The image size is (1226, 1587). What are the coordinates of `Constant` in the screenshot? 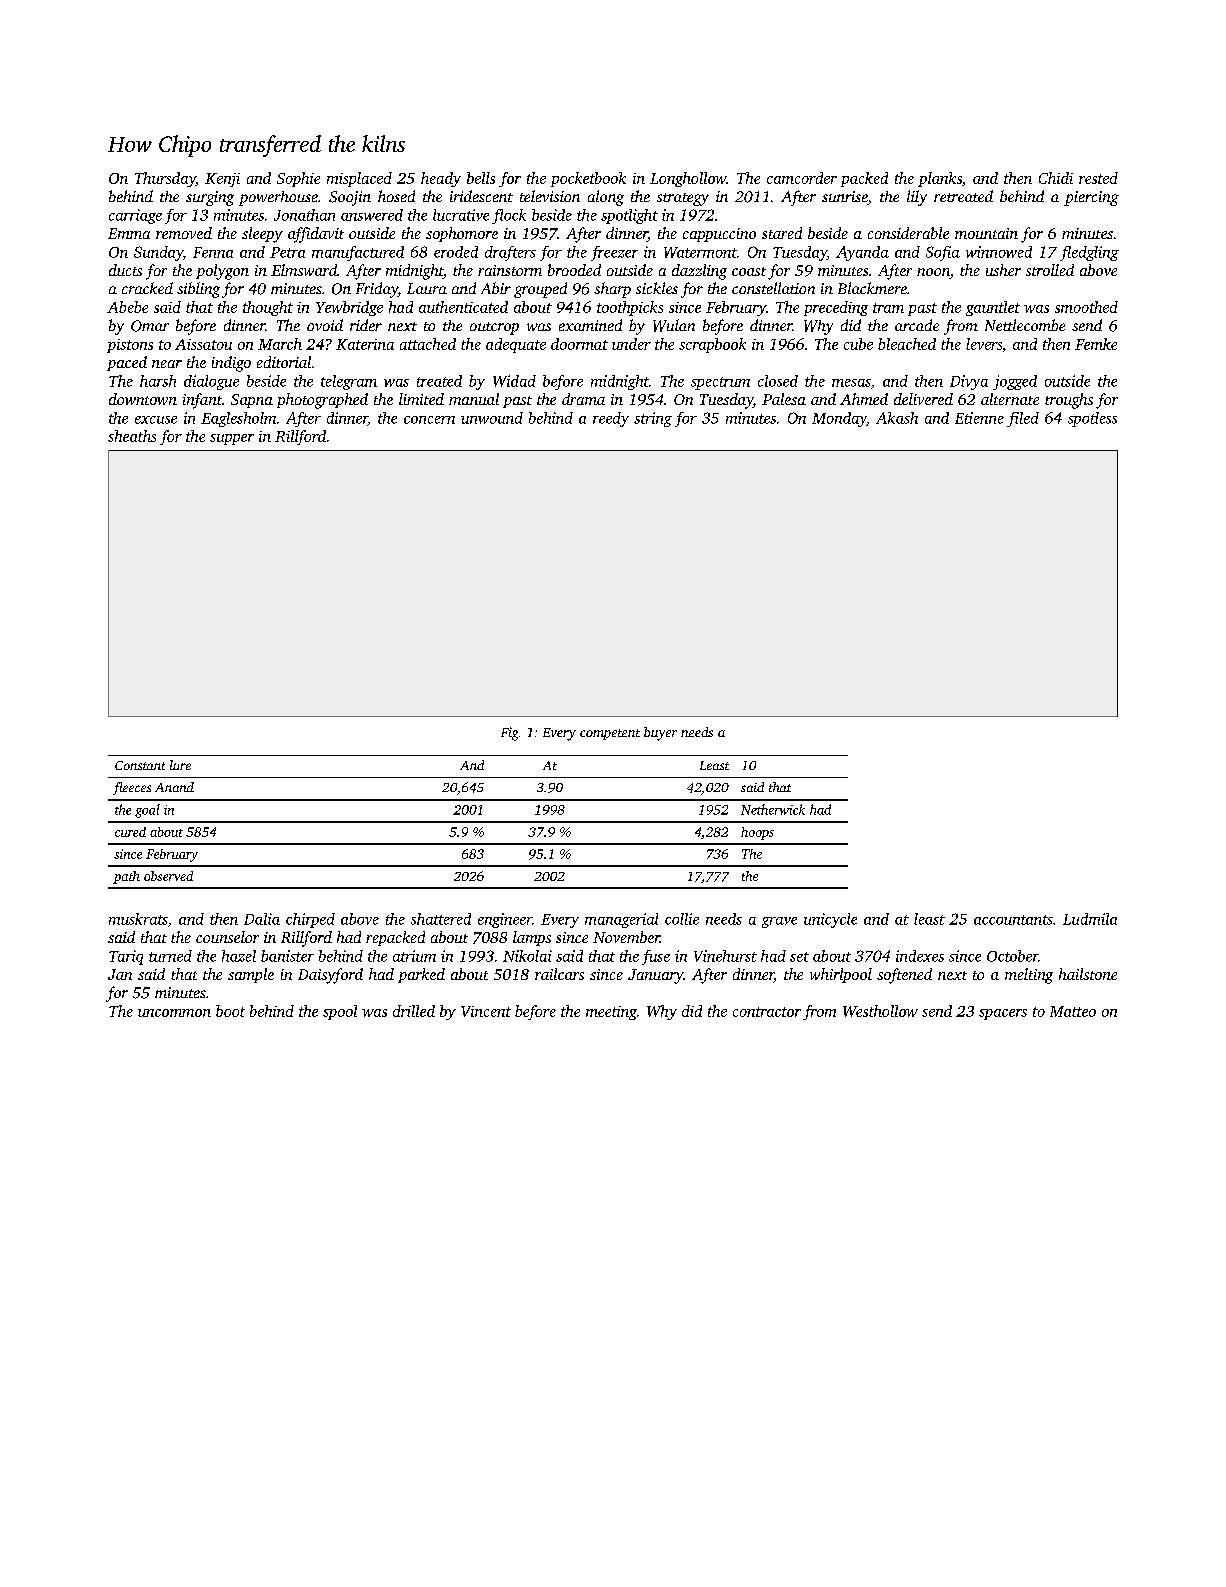 It's located at (140, 765).
